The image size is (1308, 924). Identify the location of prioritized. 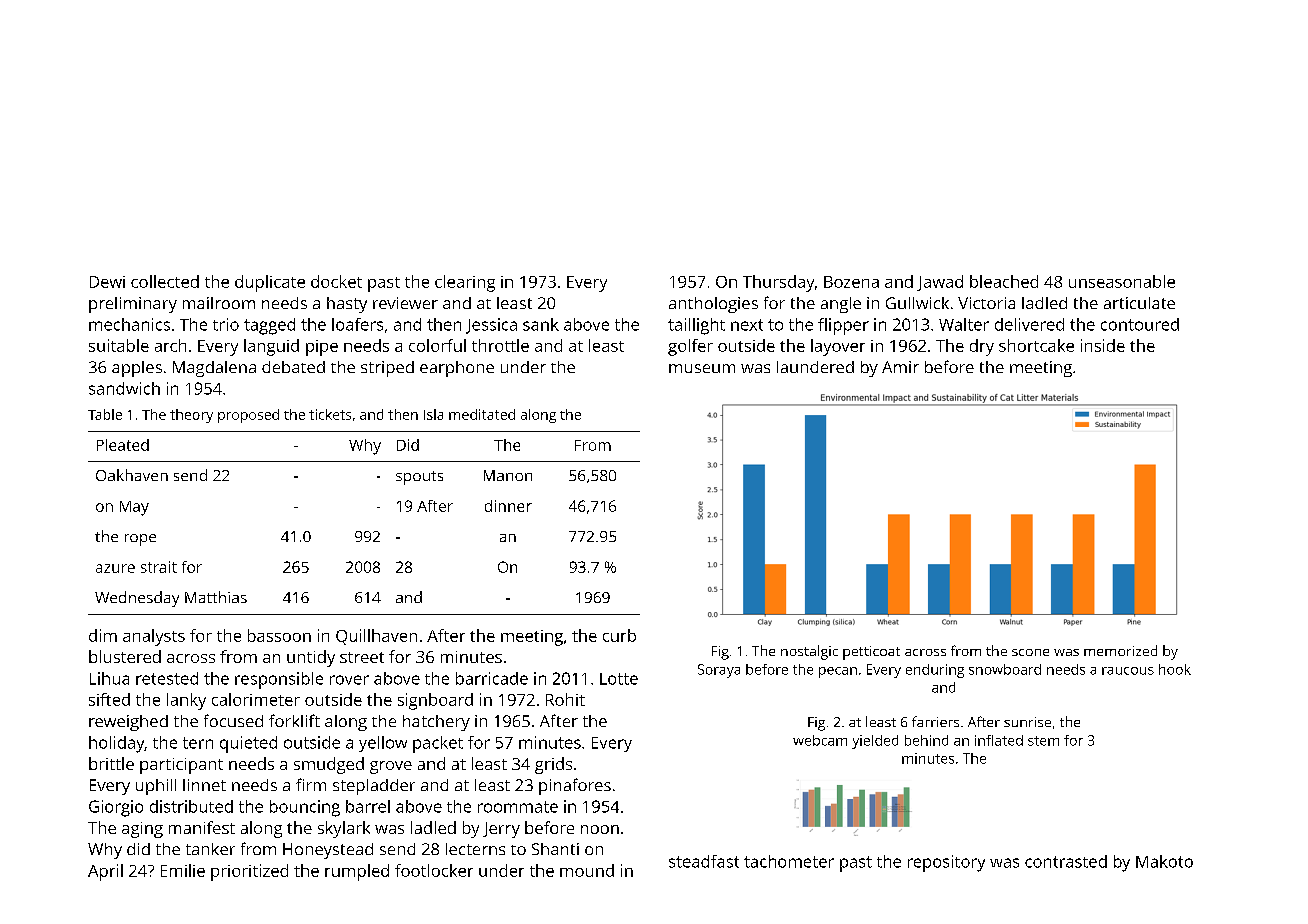
(249, 872).
